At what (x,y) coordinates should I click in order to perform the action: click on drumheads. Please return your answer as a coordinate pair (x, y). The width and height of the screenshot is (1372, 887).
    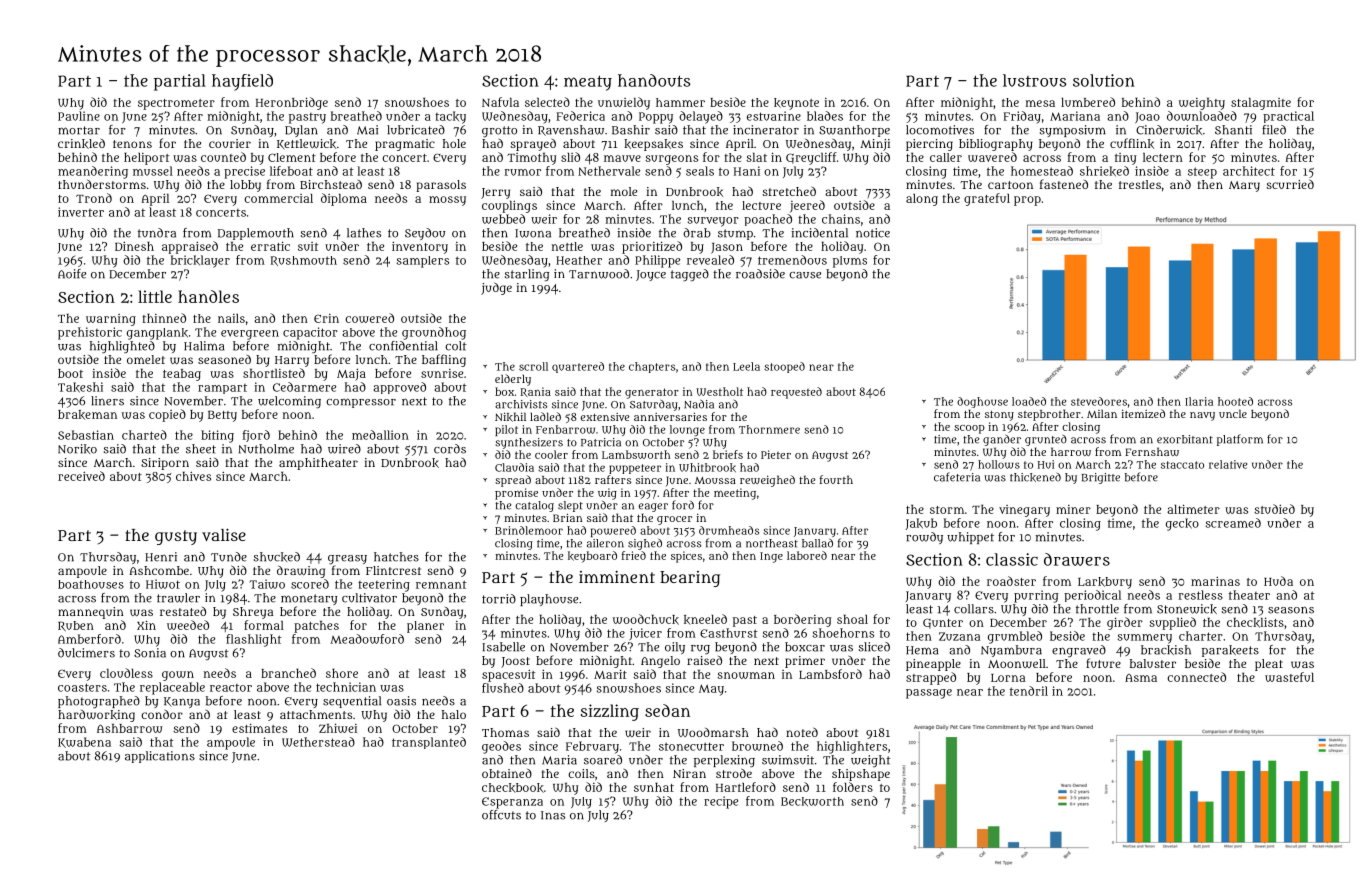
    Looking at the image, I should click on (729, 530).
